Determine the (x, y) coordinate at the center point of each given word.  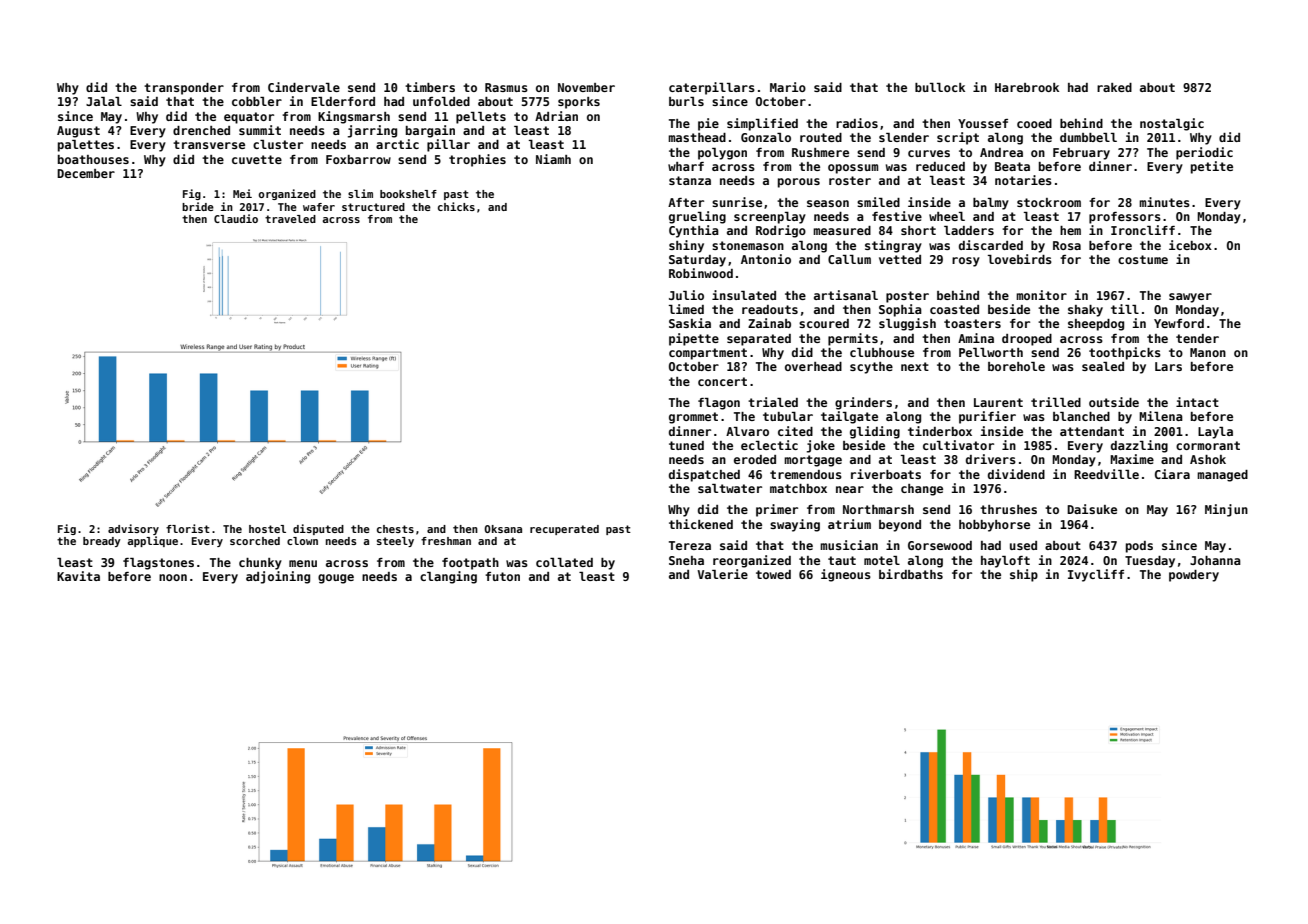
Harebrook (1027, 87)
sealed (1103, 366)
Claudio (236, 218)
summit (260, 130)
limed (686, 309)
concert (722, 381)
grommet (693, 418)
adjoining (278, 577)
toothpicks (1125, 353)
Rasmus (506, 87)
